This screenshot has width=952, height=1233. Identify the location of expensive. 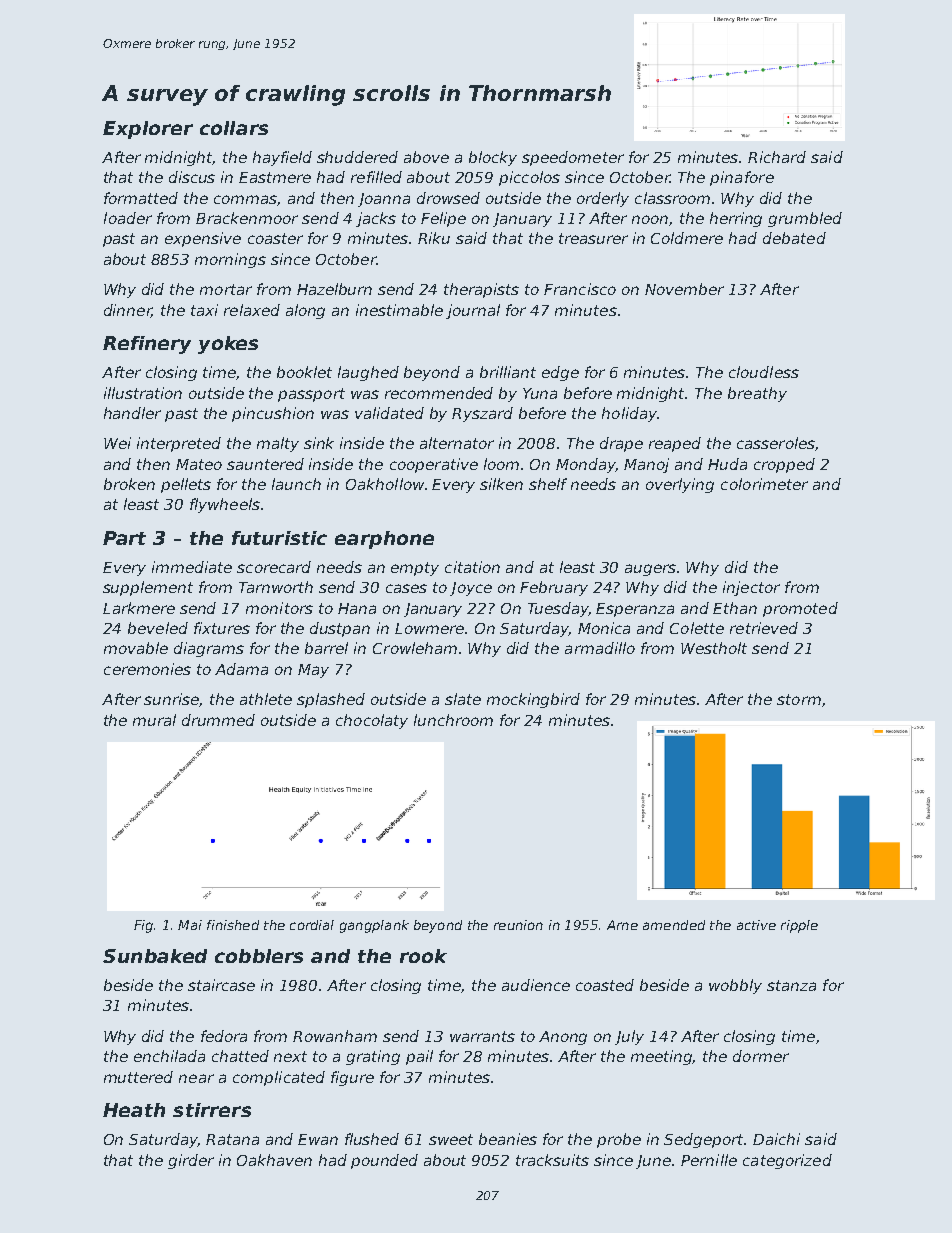
(203, 239).
